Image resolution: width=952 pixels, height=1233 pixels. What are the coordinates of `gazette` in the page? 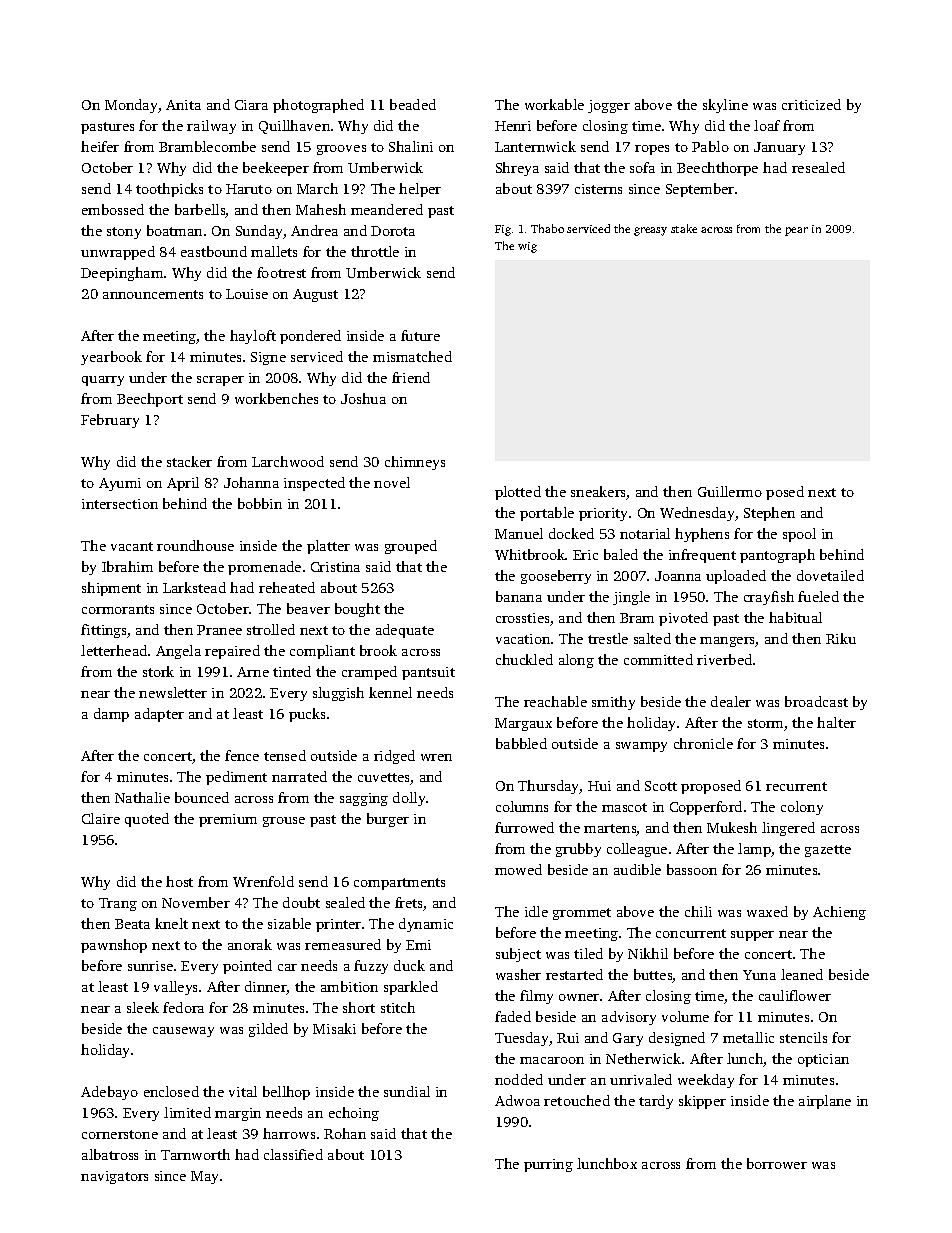 It's located at (828, 851).
